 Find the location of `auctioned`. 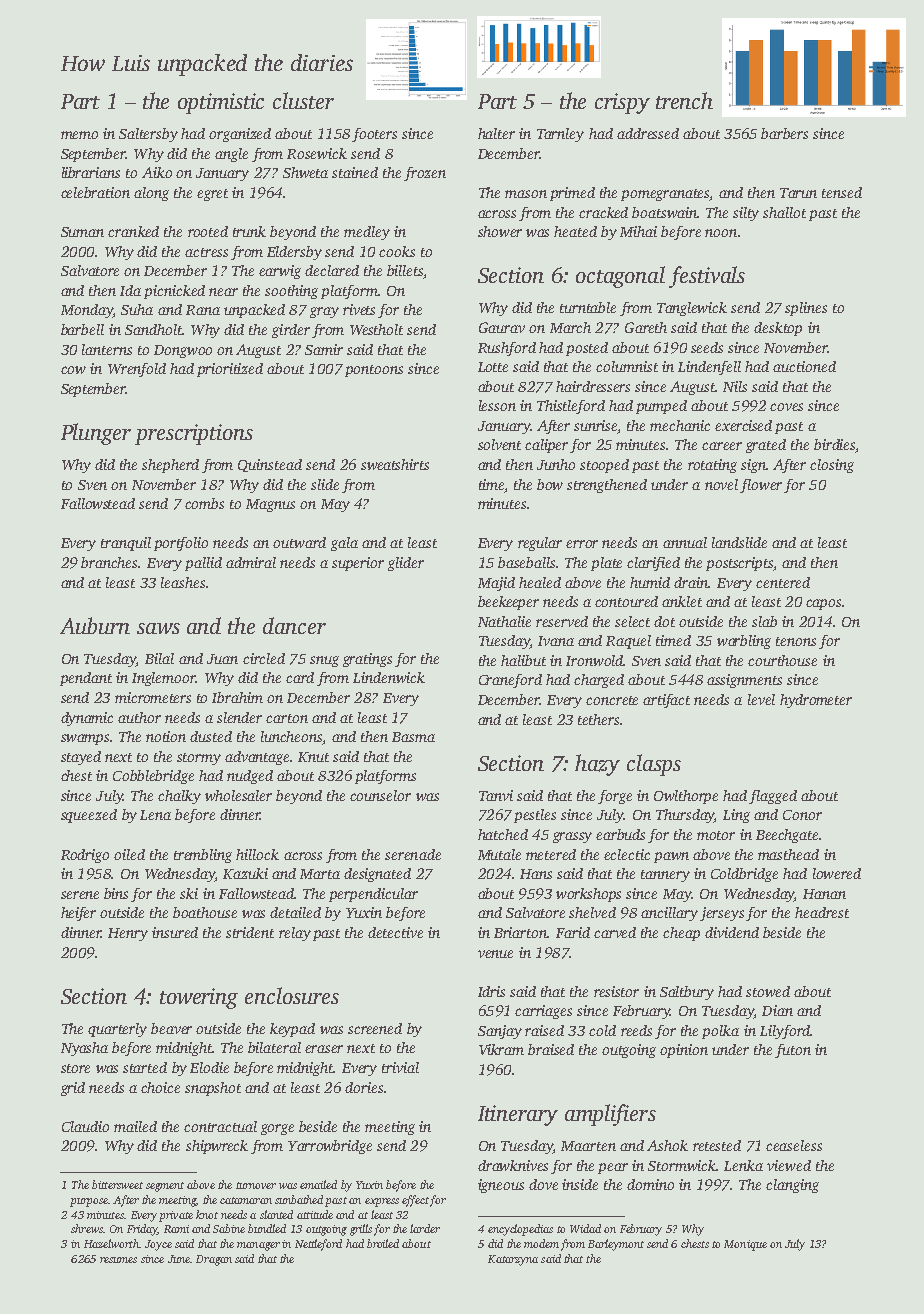

auctioned is located at coordinates (804, 366).
